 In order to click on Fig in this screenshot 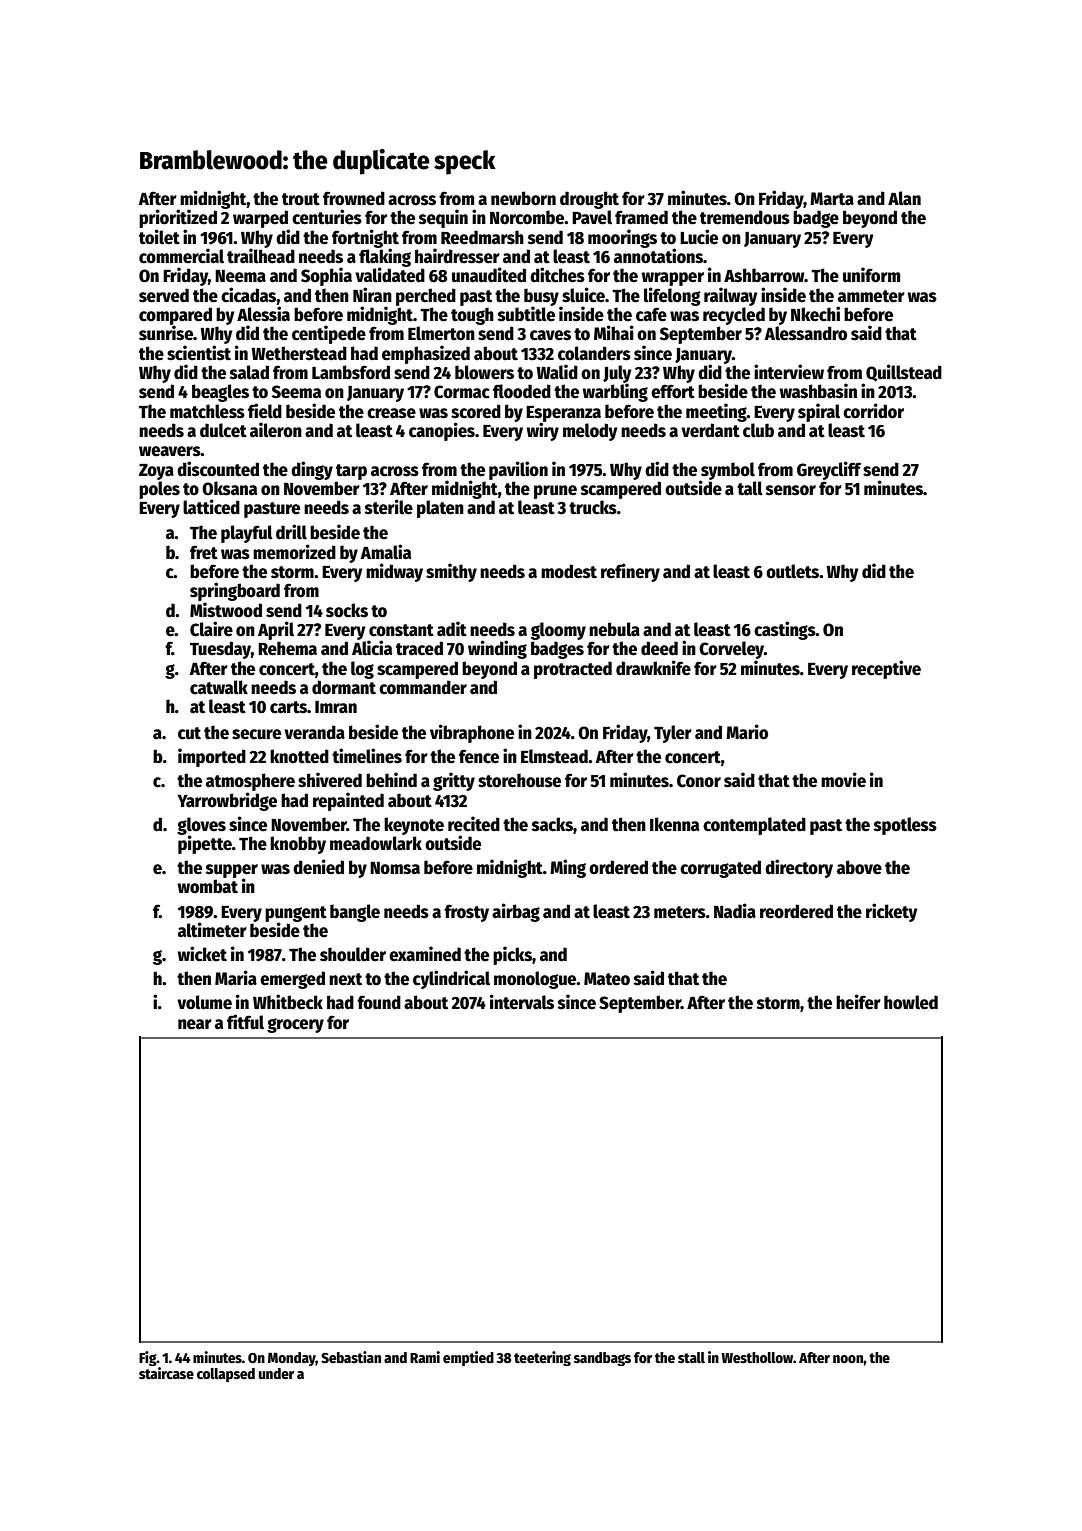, I will do `click(148, 1358)`.
